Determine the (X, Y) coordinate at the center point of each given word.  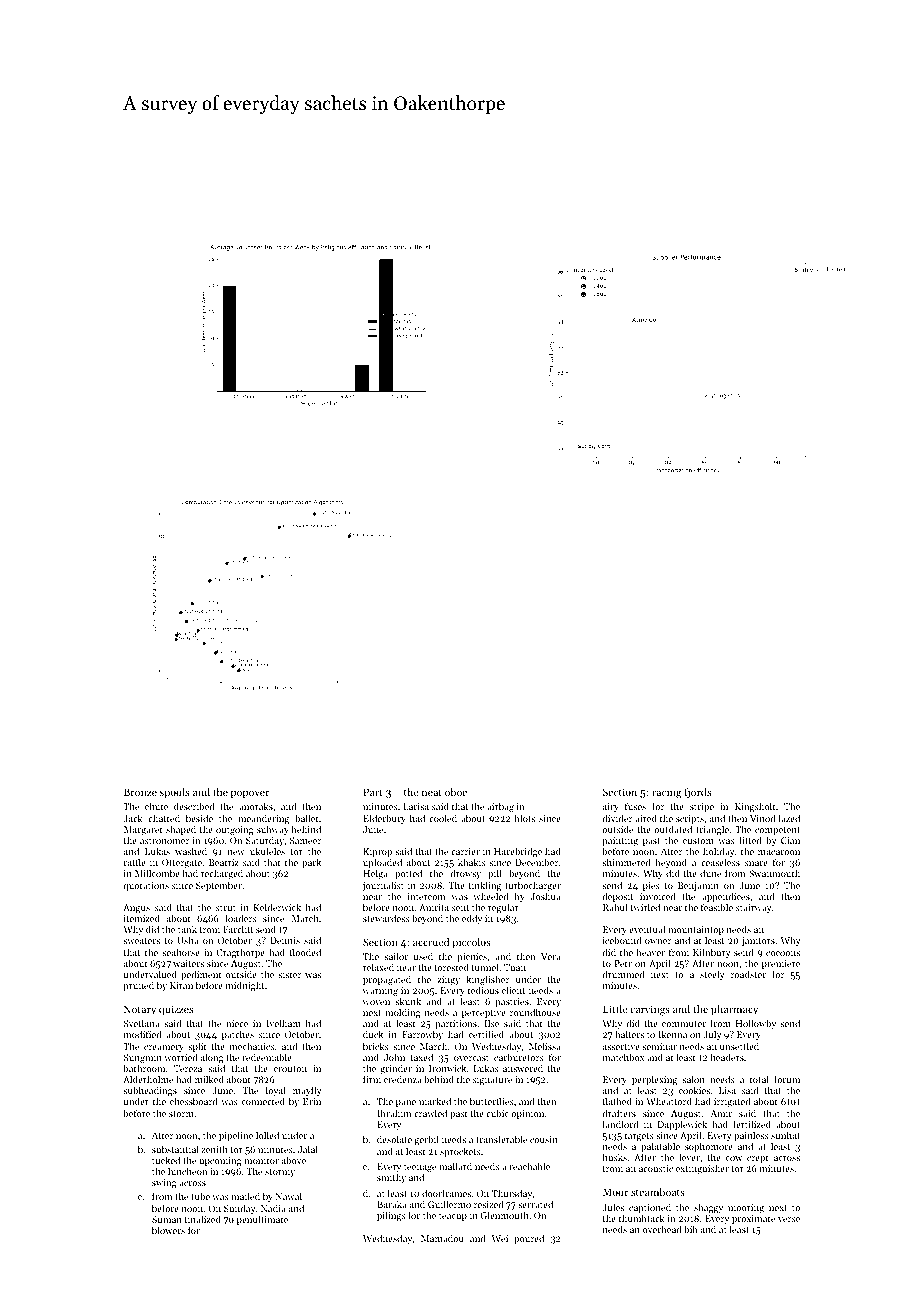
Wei (500, 1238)
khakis (472, 862)
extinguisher (702, 1169)
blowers (168, 1230)
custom (698, 841)
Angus (136, 908)
